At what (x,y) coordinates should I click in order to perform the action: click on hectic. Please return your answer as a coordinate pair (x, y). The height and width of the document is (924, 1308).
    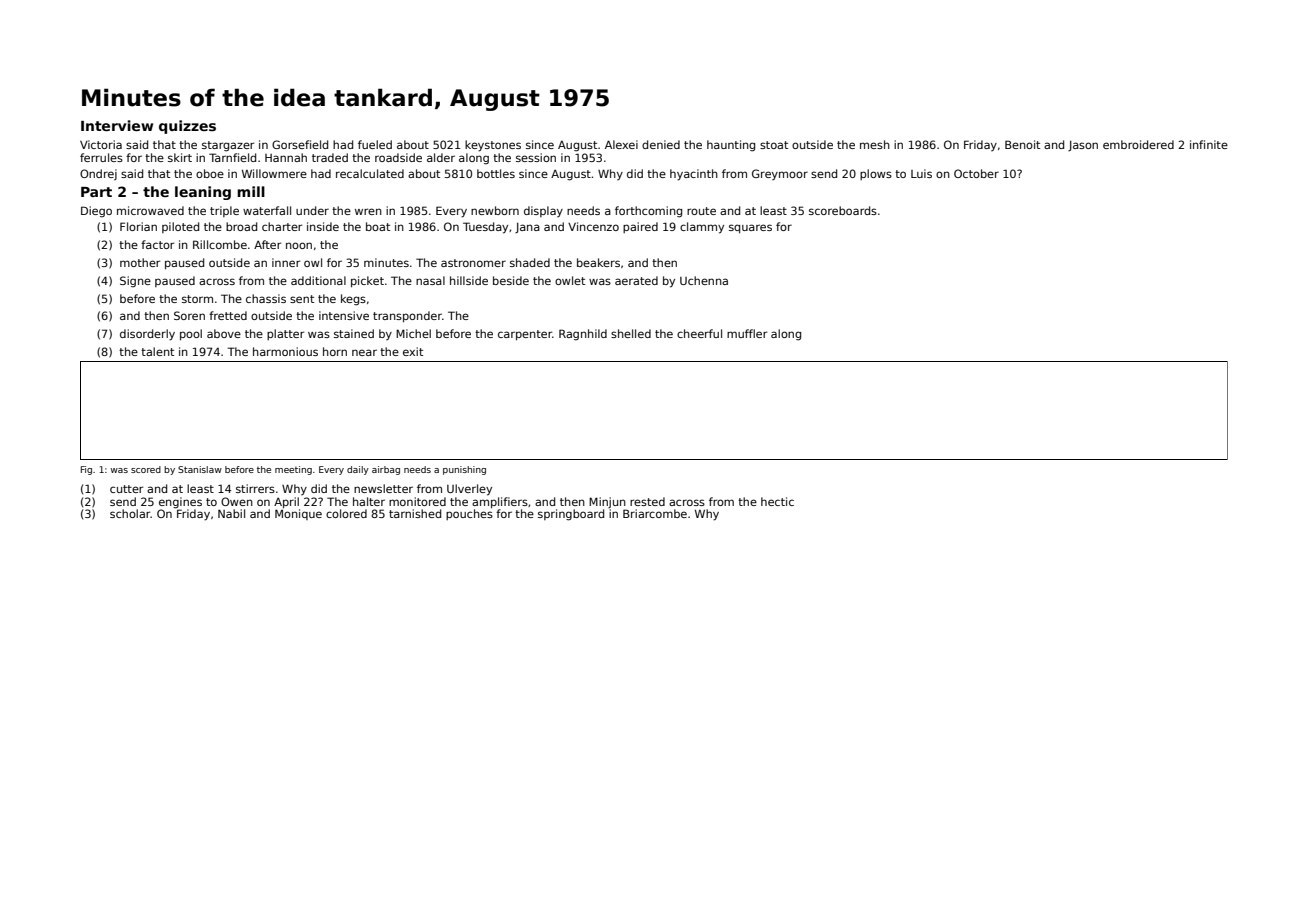
    Looking at the image, I should click on (777, 501).
